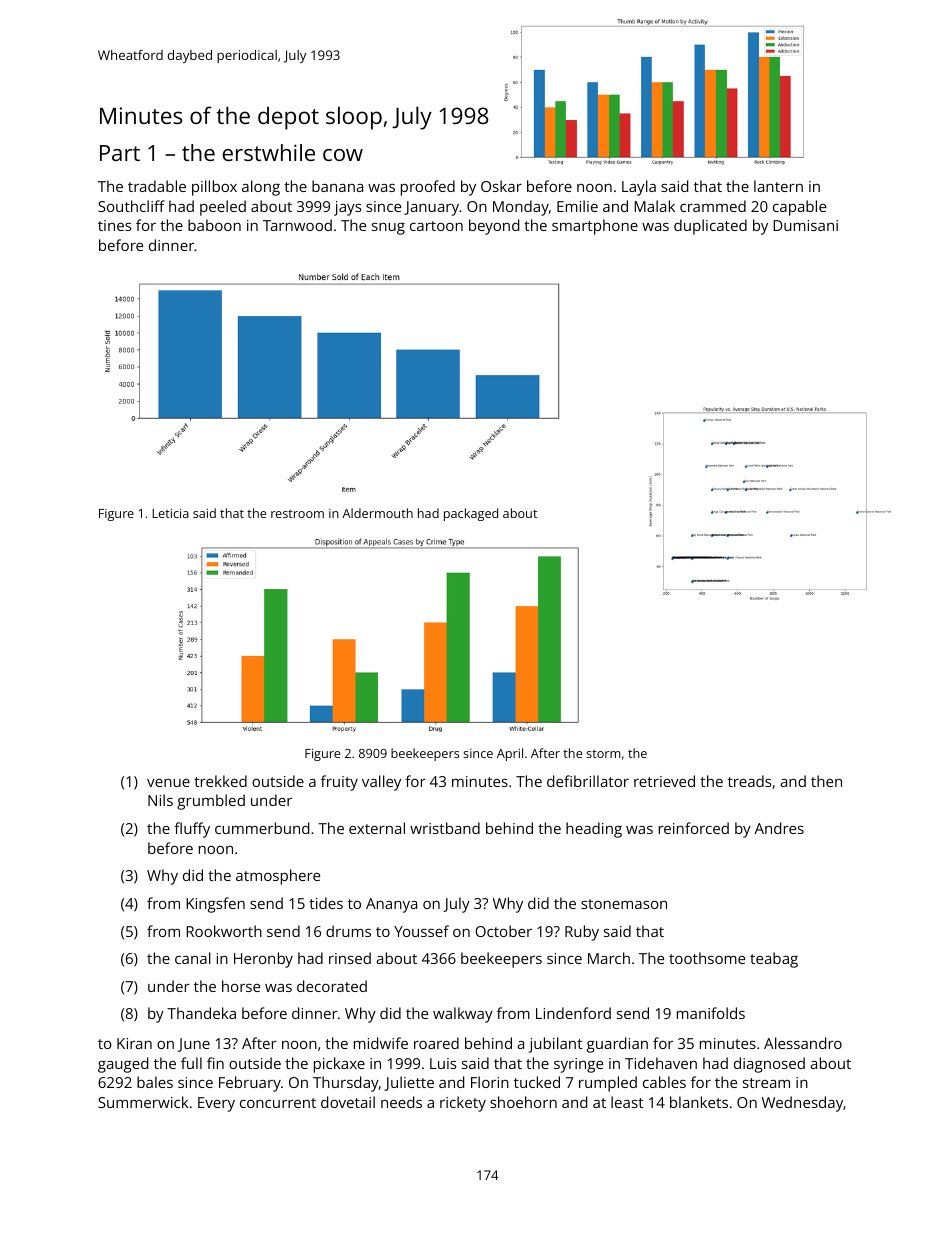 The height and width of the document is (1233, 952). Describe the element at coordinates (603, 754) in the document. I see `storm` at that location.
